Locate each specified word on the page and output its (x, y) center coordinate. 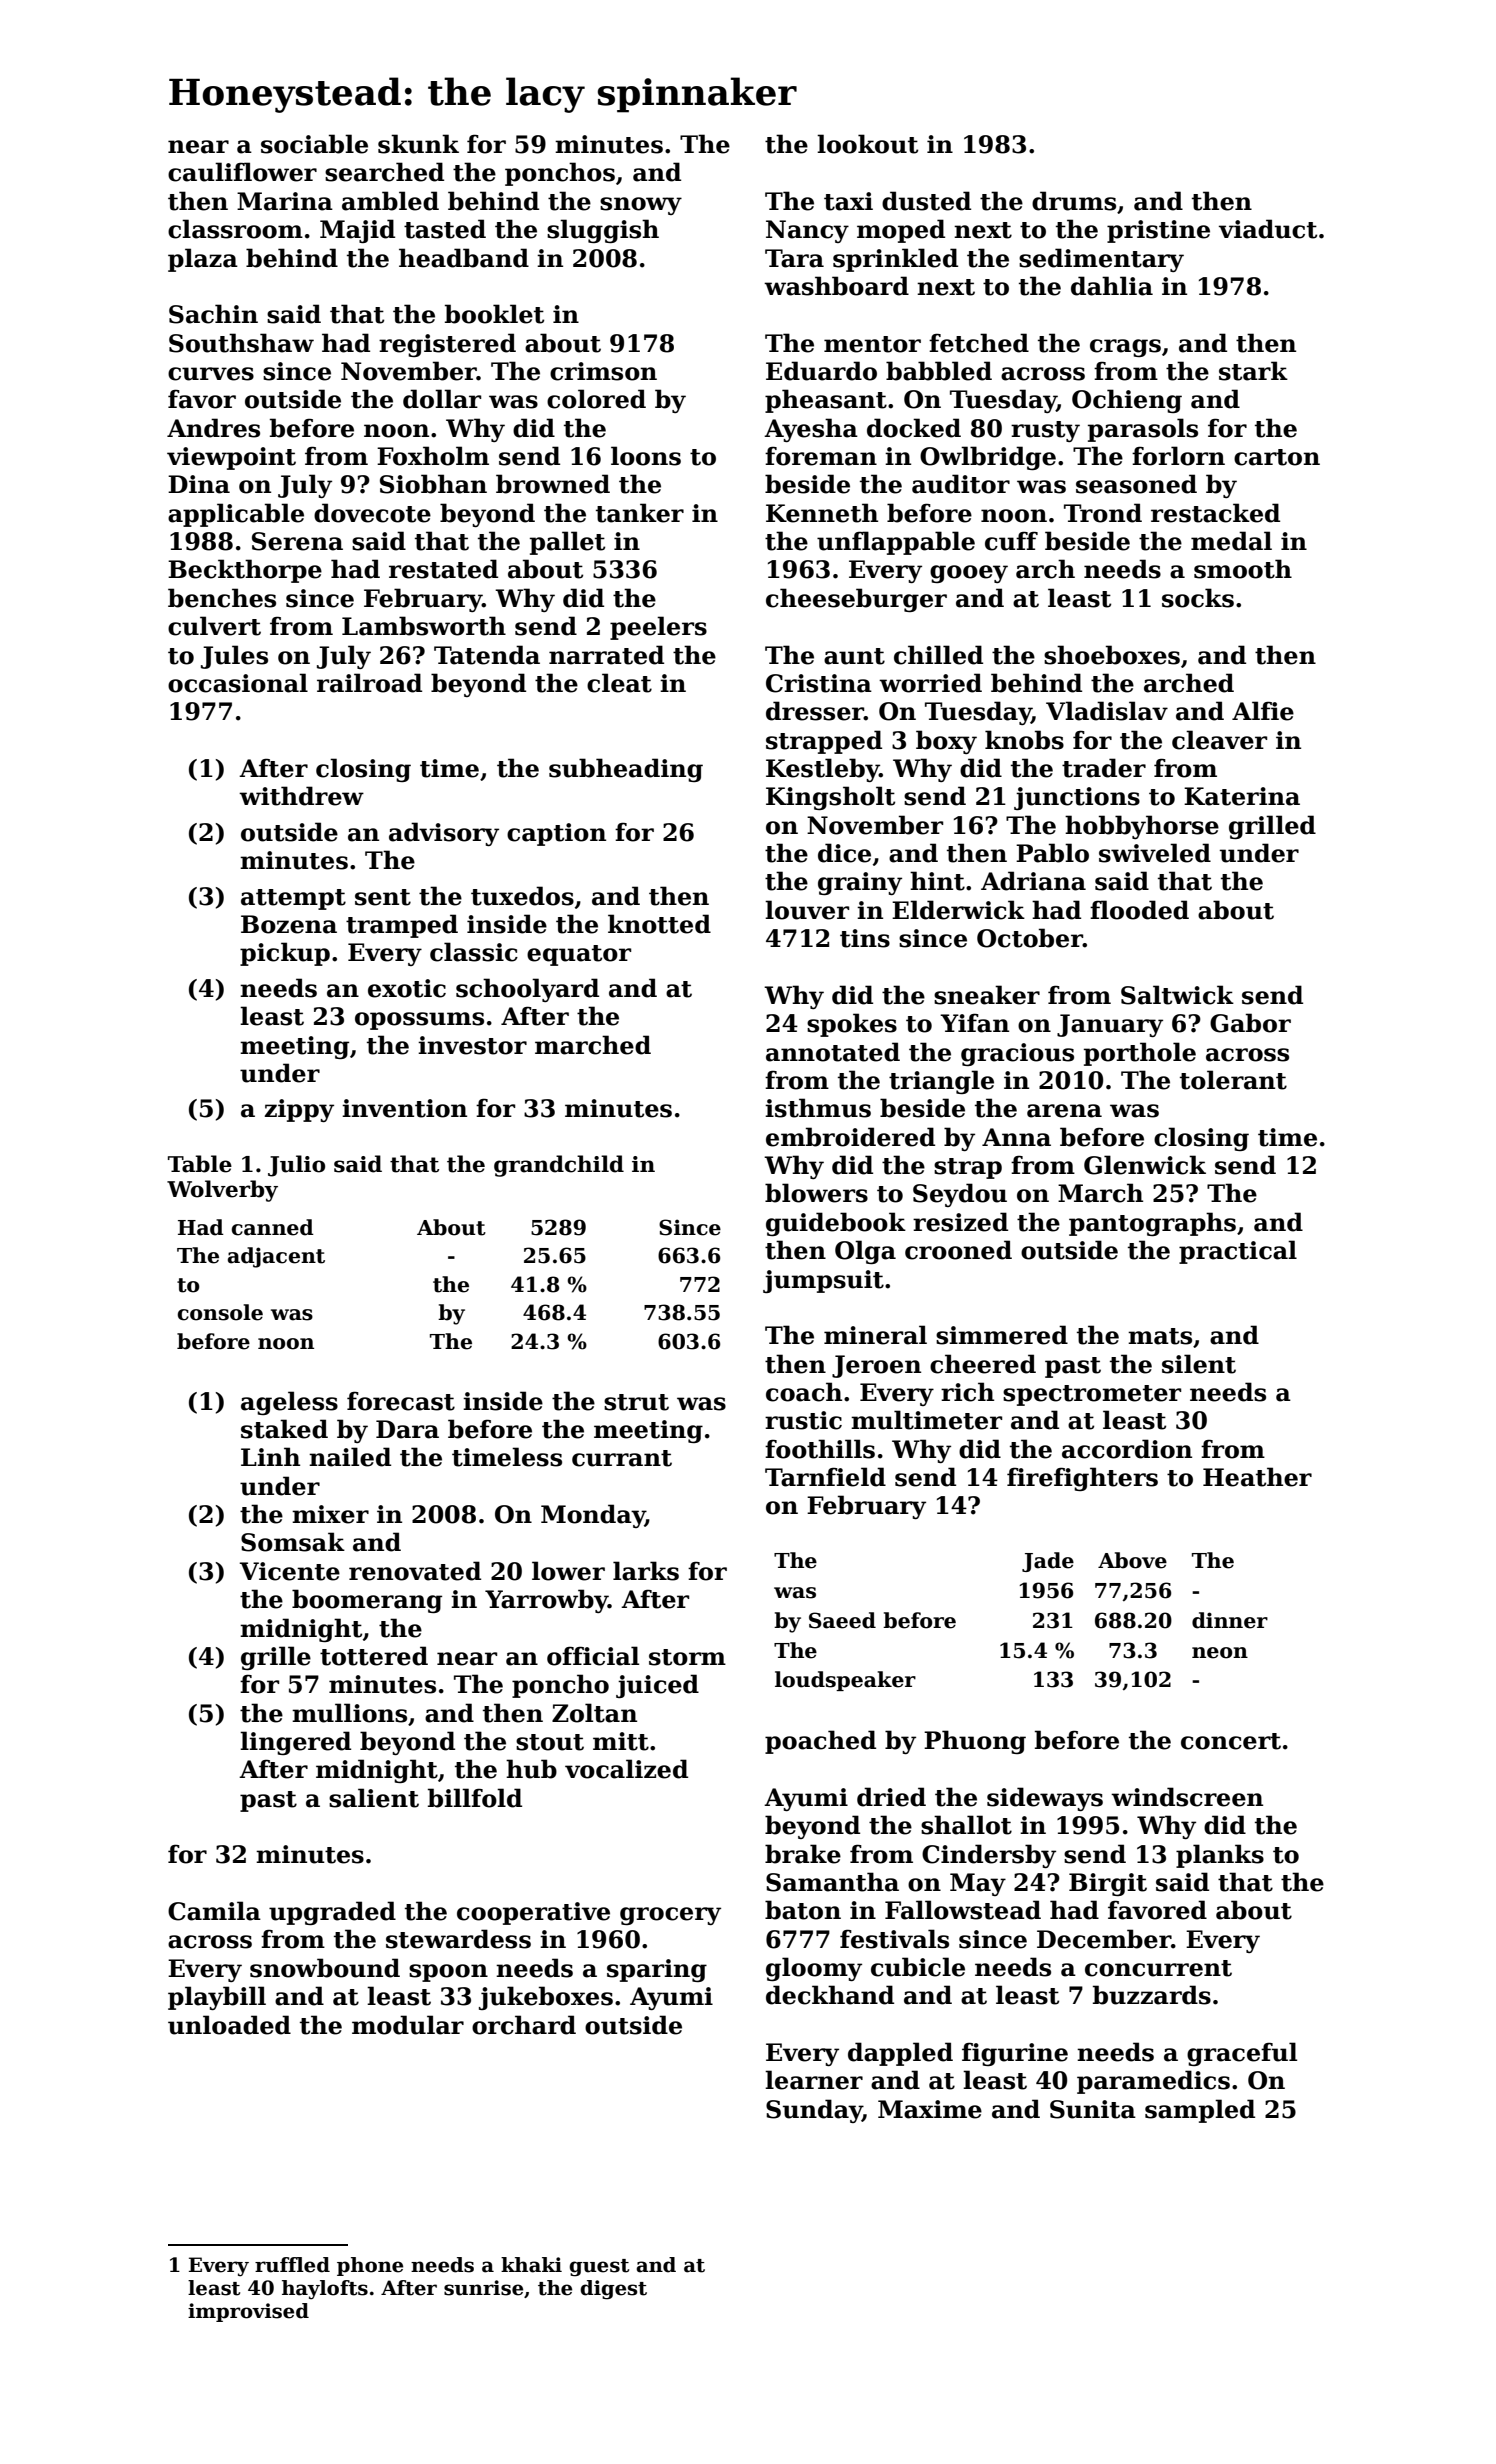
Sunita (1093, 2109)
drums (1074, 201)
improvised (248, 2312)
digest (613, 2290)
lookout (867, 144)
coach (804, 1392)
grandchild (559, 1166)
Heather (1257, 1477)
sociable (314, 144)
